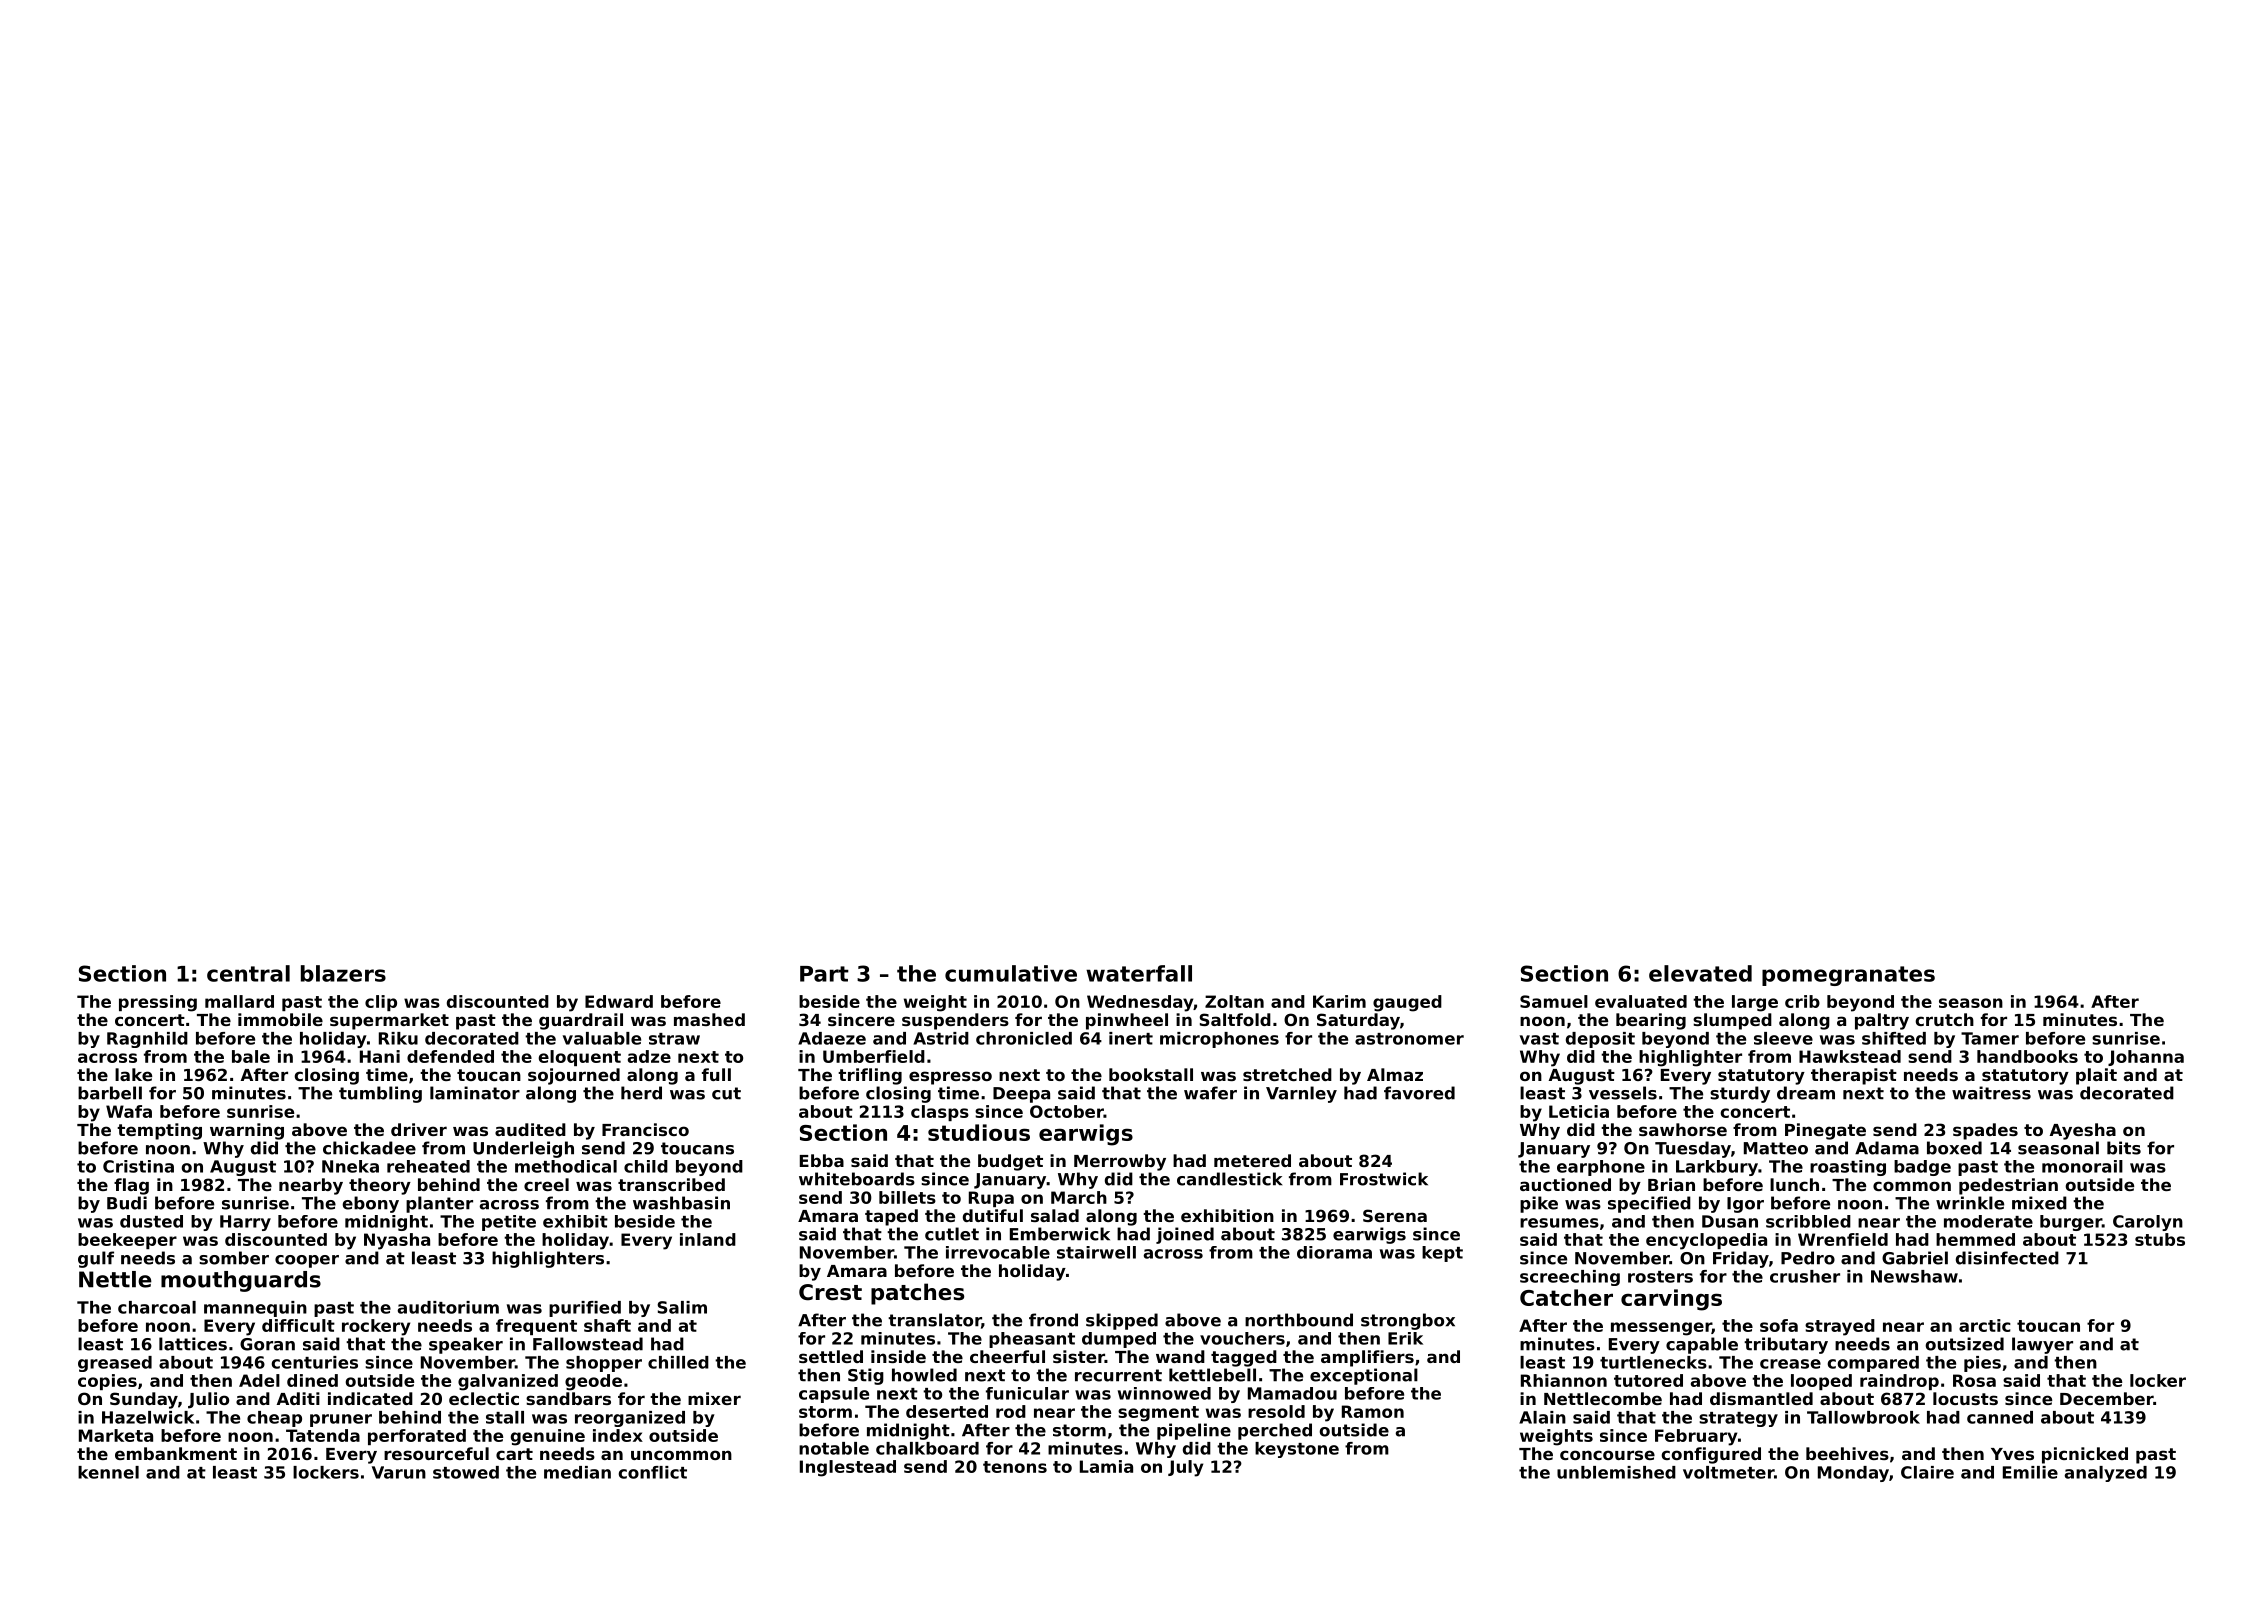 The height and width of the page is (1602, 2266). I want to click on waitress, so click(1991, 1093).
